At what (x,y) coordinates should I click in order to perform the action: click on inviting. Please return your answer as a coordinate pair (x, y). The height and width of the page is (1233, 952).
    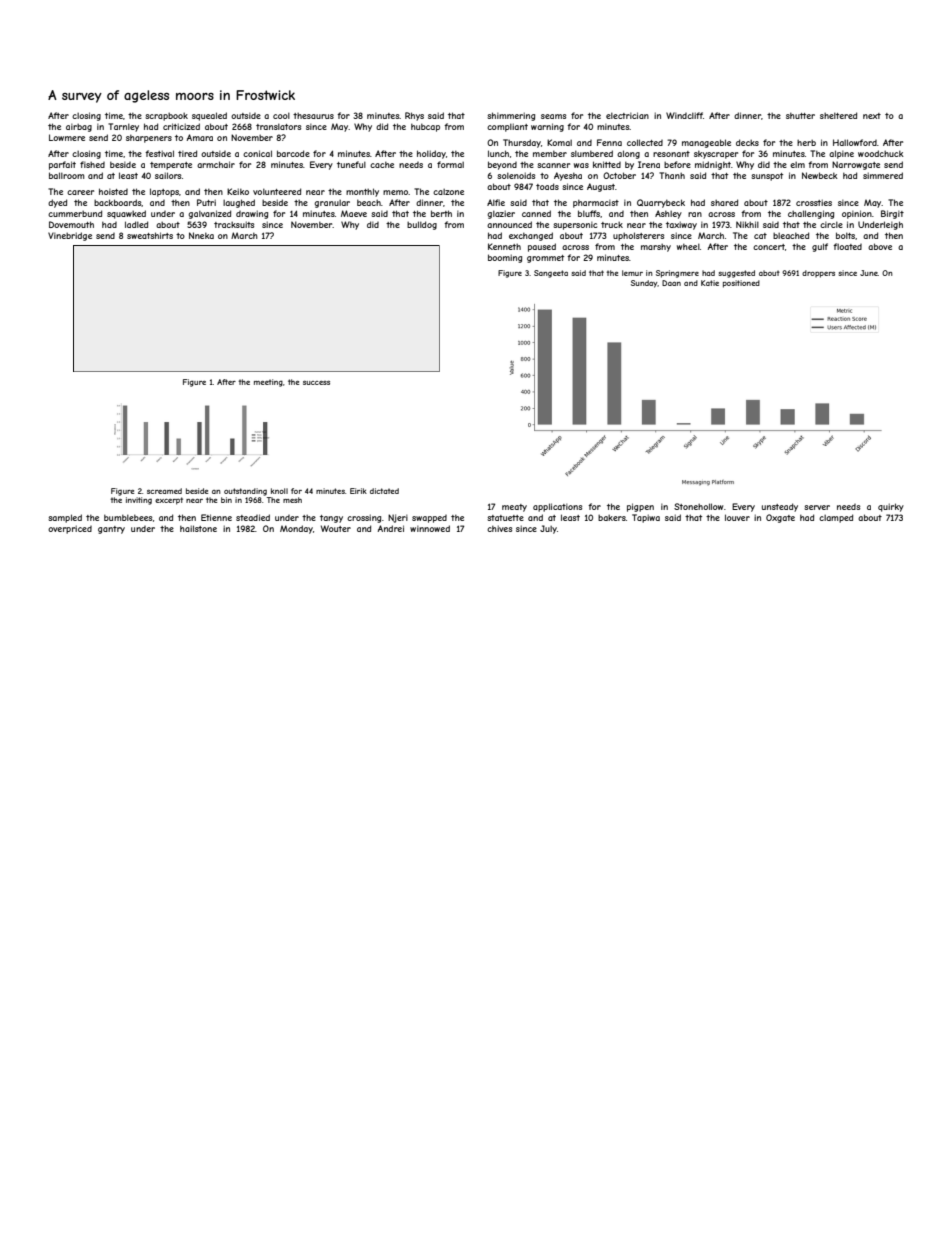
    Looking at the image, I should click on (139, 501).
